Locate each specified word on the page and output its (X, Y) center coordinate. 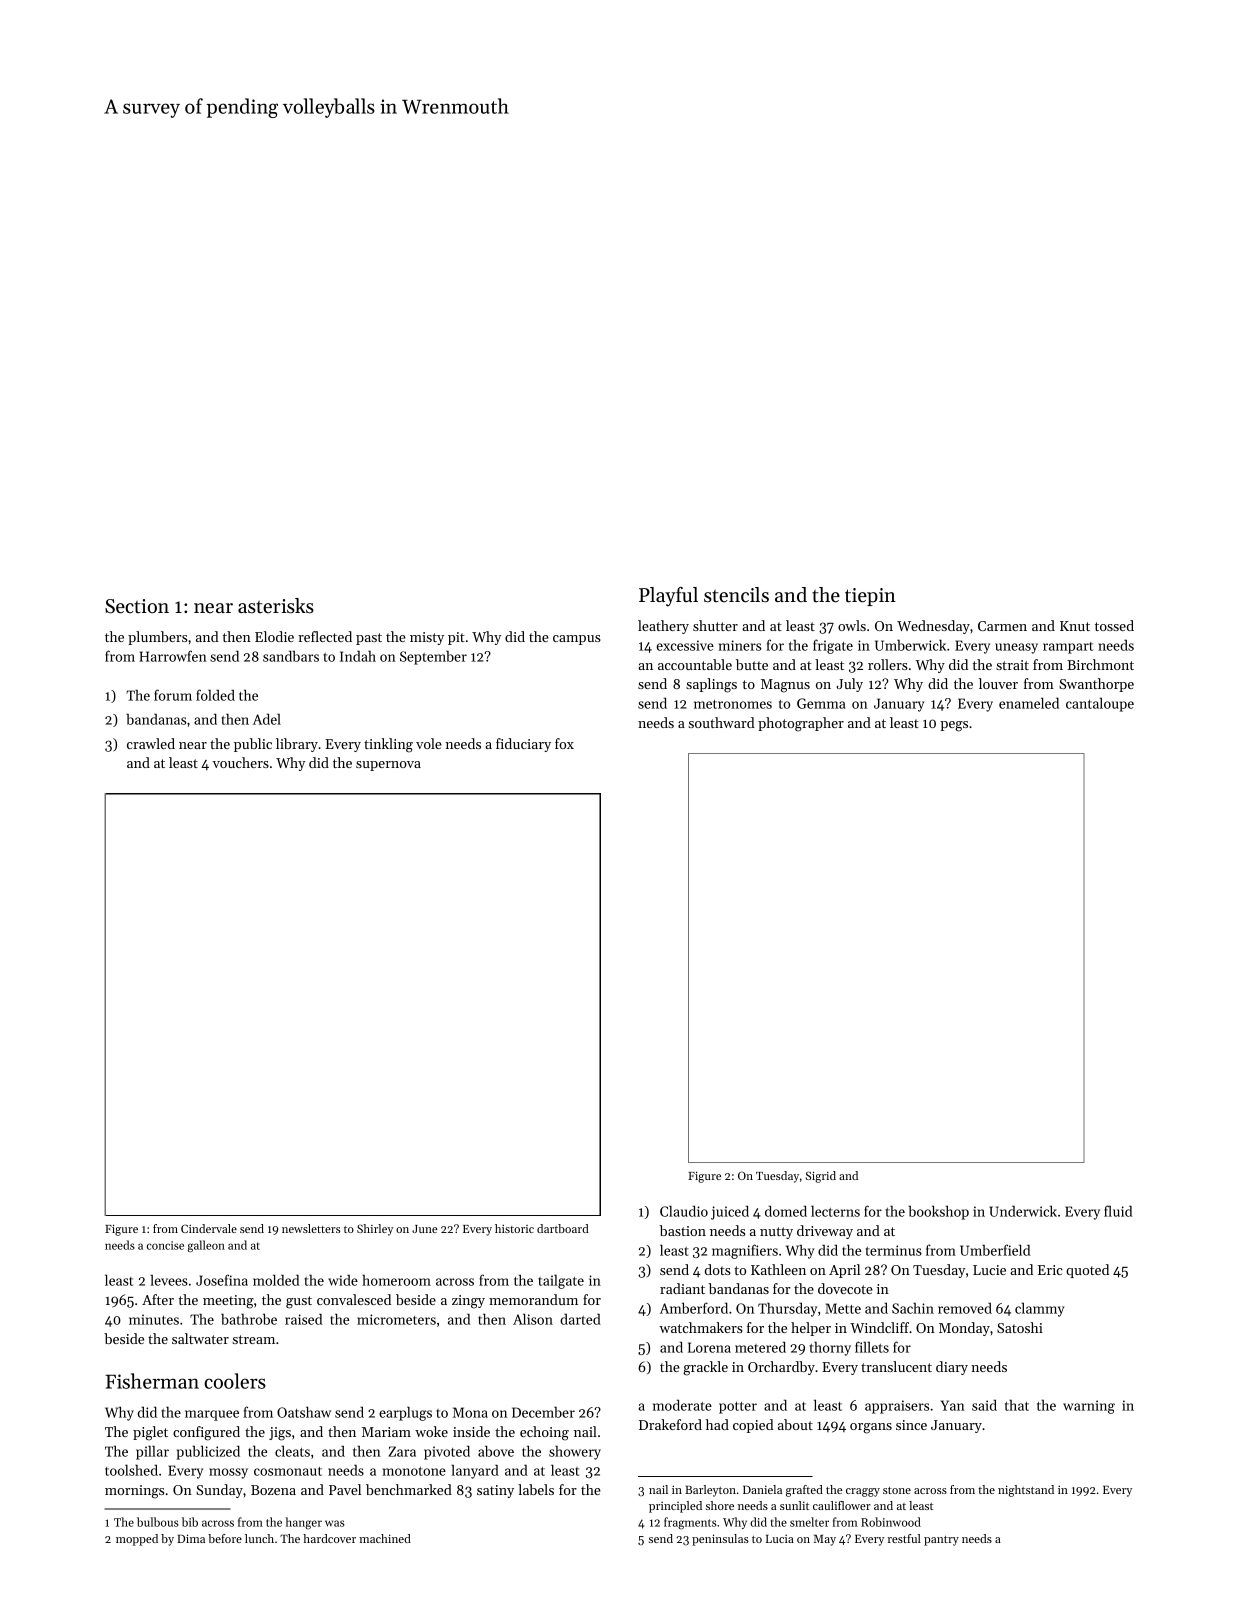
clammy (1039, 1310)
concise (165, 1245)
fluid (1118, 1211)
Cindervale (209, 1228)
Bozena (273, 1490)
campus (577, 640)
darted (580, 1319)
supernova (388, 766)
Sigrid (821, 1177)
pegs (954, 726)
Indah (358, 656)
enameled (1029, 703)
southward (722, 722)
